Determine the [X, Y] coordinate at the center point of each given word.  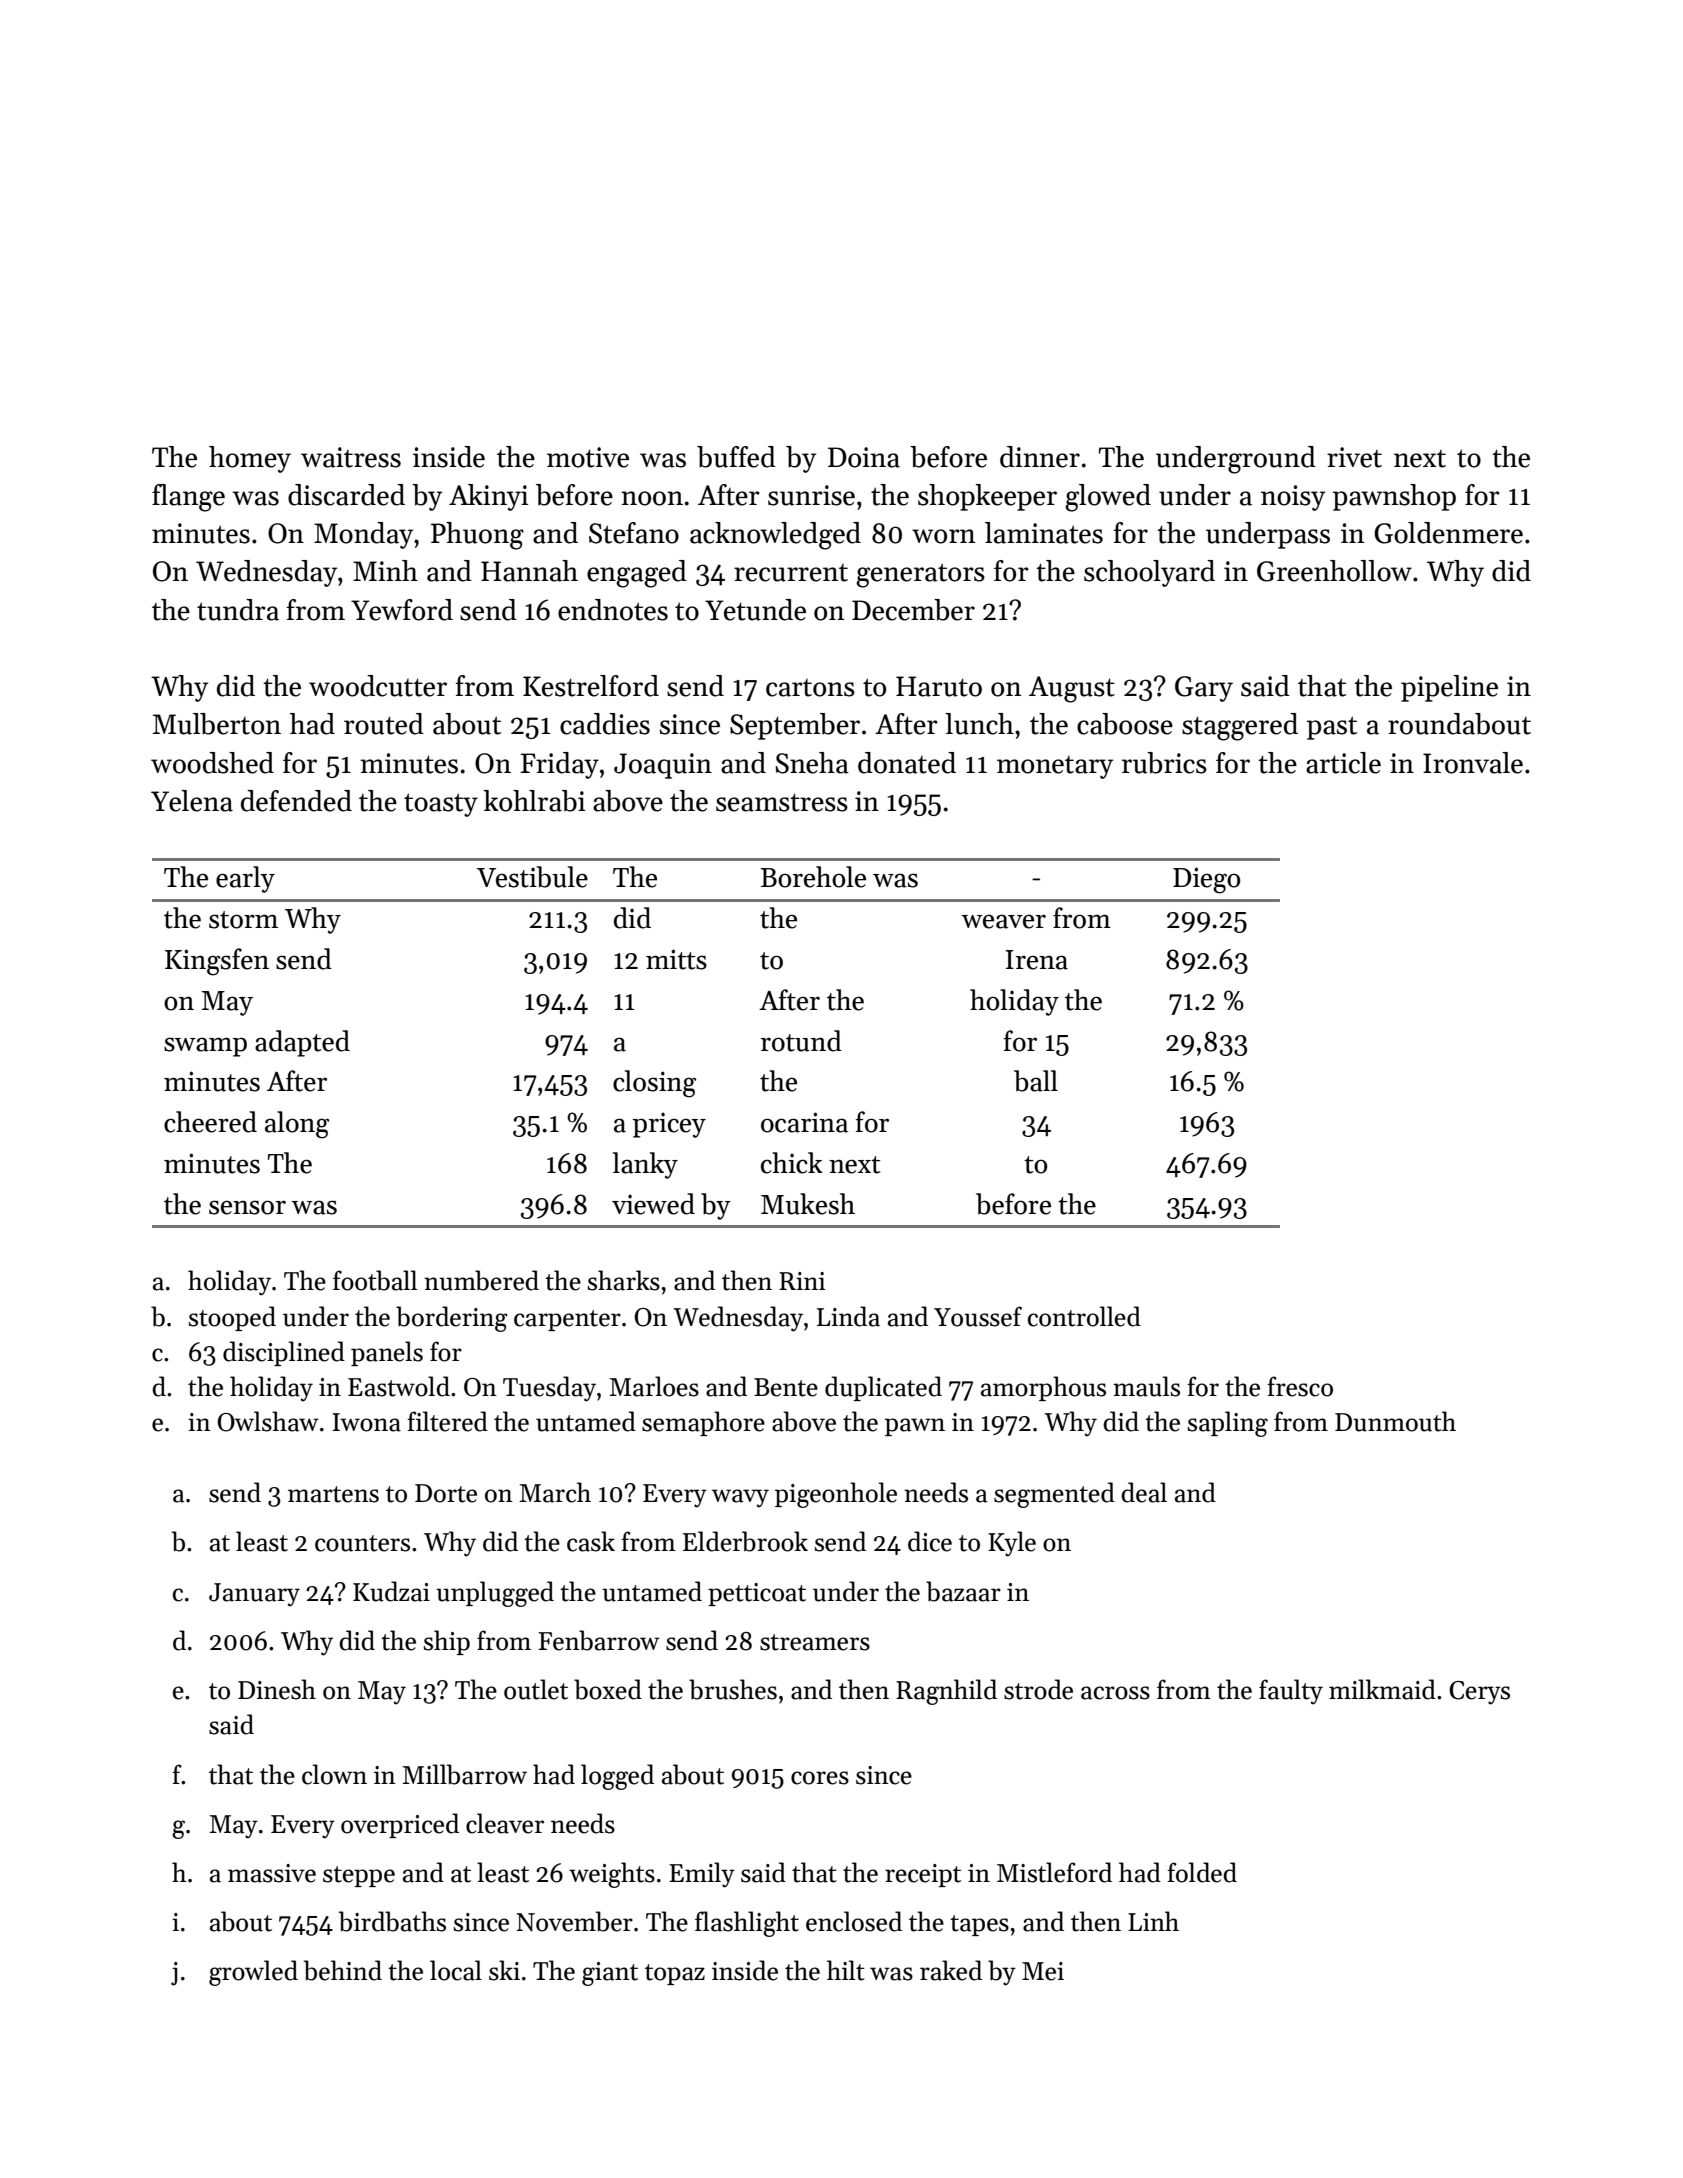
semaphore [703, 1423]
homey [250, 459]
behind [343, 1970]
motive [588, 457]
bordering [452, 1319]
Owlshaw [268, 1421]
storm [243, 920]
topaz [675, 1974]
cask [591, 1541]
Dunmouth [1395, 1421]
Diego [1207, 880]
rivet [1354, 457]
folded [1202, 1872]
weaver [1003, 921]
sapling [1228, 1424]
